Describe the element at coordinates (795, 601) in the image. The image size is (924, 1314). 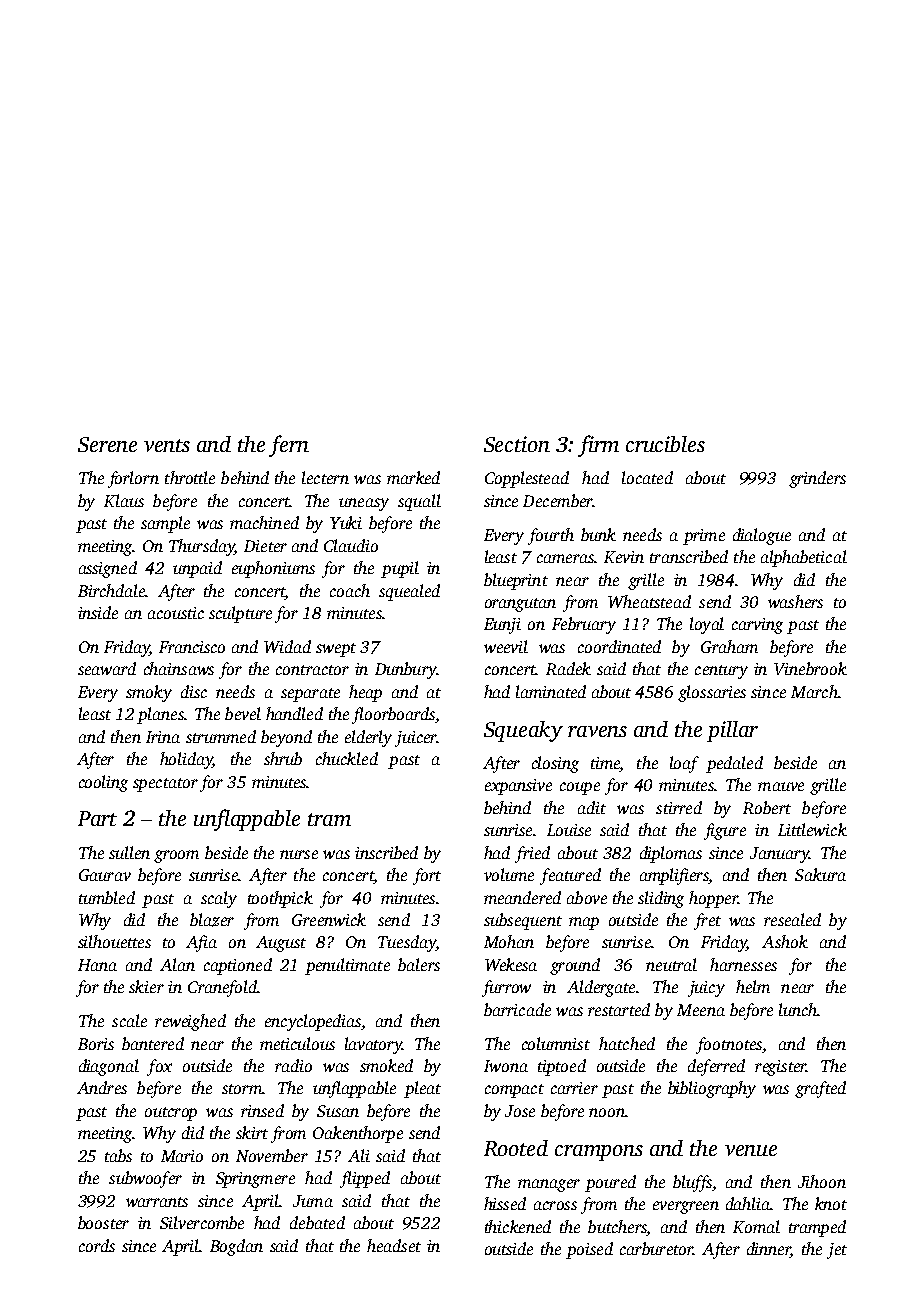
I see `washers` at that location.
